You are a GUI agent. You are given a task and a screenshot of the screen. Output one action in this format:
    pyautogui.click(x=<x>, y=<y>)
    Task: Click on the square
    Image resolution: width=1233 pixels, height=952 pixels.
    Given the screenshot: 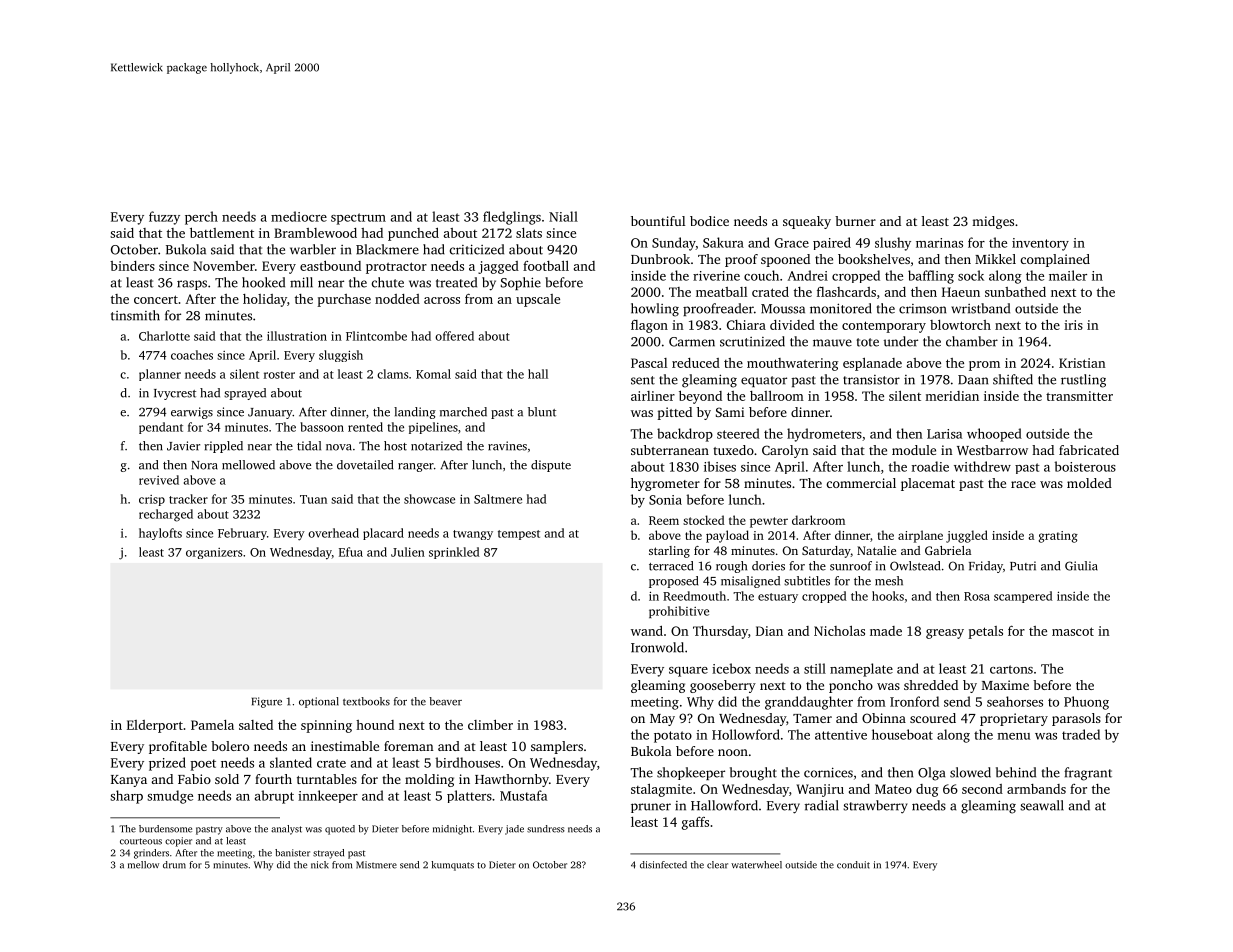 What is the action you would take?
    pyautogui.click(x=688, y=672)
